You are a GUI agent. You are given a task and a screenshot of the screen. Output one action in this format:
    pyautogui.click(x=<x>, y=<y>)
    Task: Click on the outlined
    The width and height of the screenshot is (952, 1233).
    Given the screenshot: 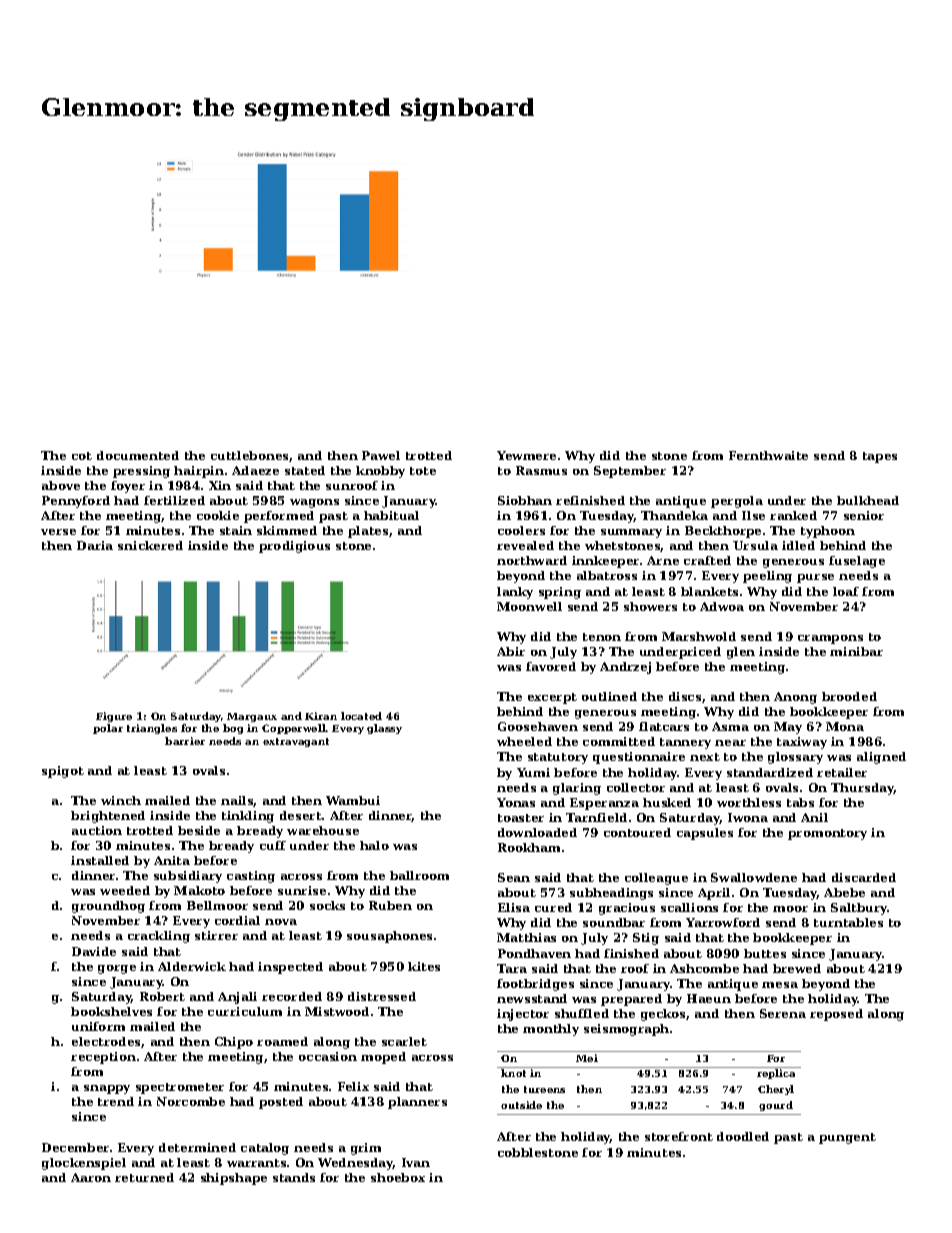 What is the action you would take?
    pyautogui.click(x=609, y=696)
